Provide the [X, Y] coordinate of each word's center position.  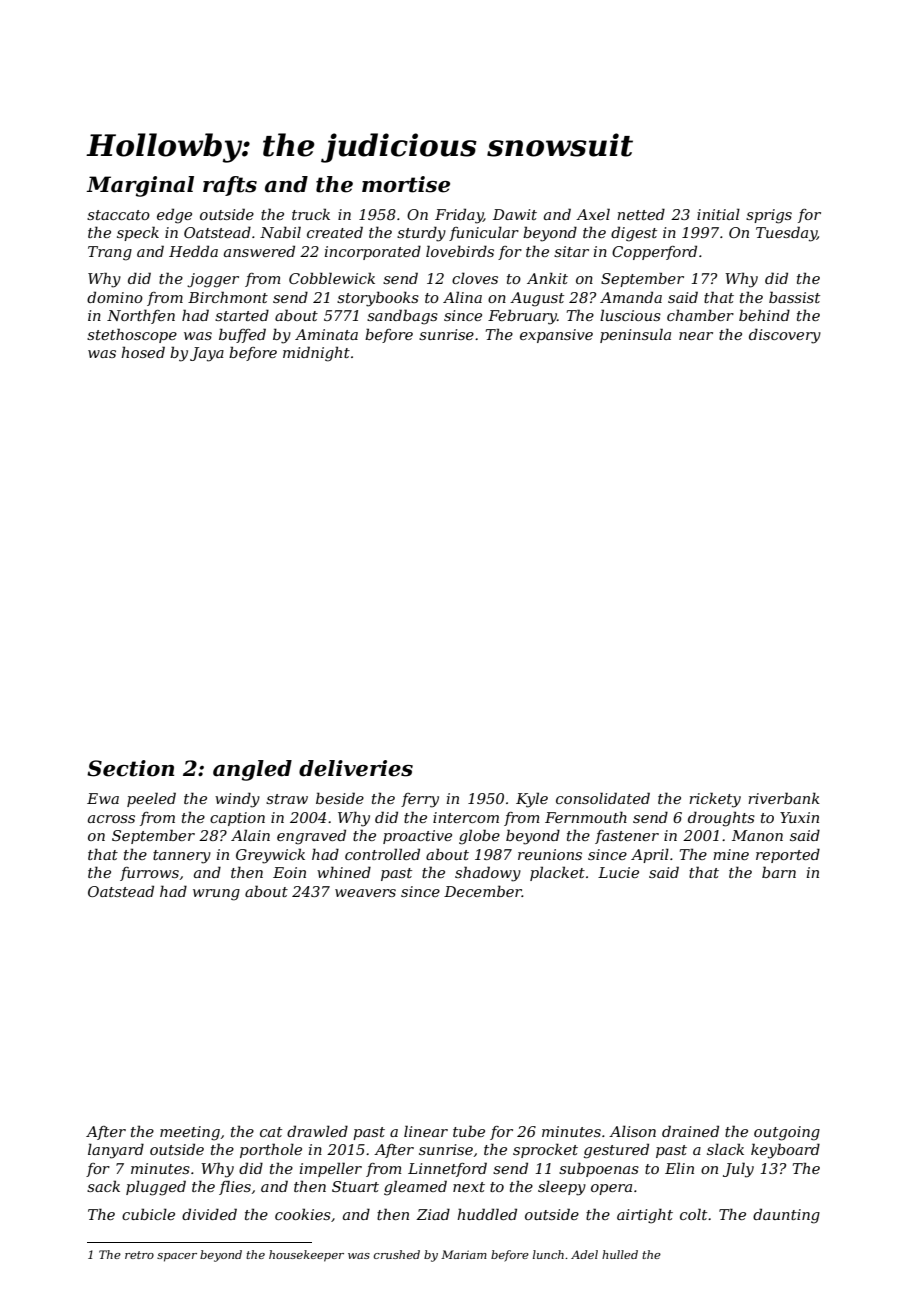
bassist [794, 297]
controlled [382, 854]
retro [139, 1255]
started [242, 315]
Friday [459, 216]
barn [779, 872]
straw [287, 799]
